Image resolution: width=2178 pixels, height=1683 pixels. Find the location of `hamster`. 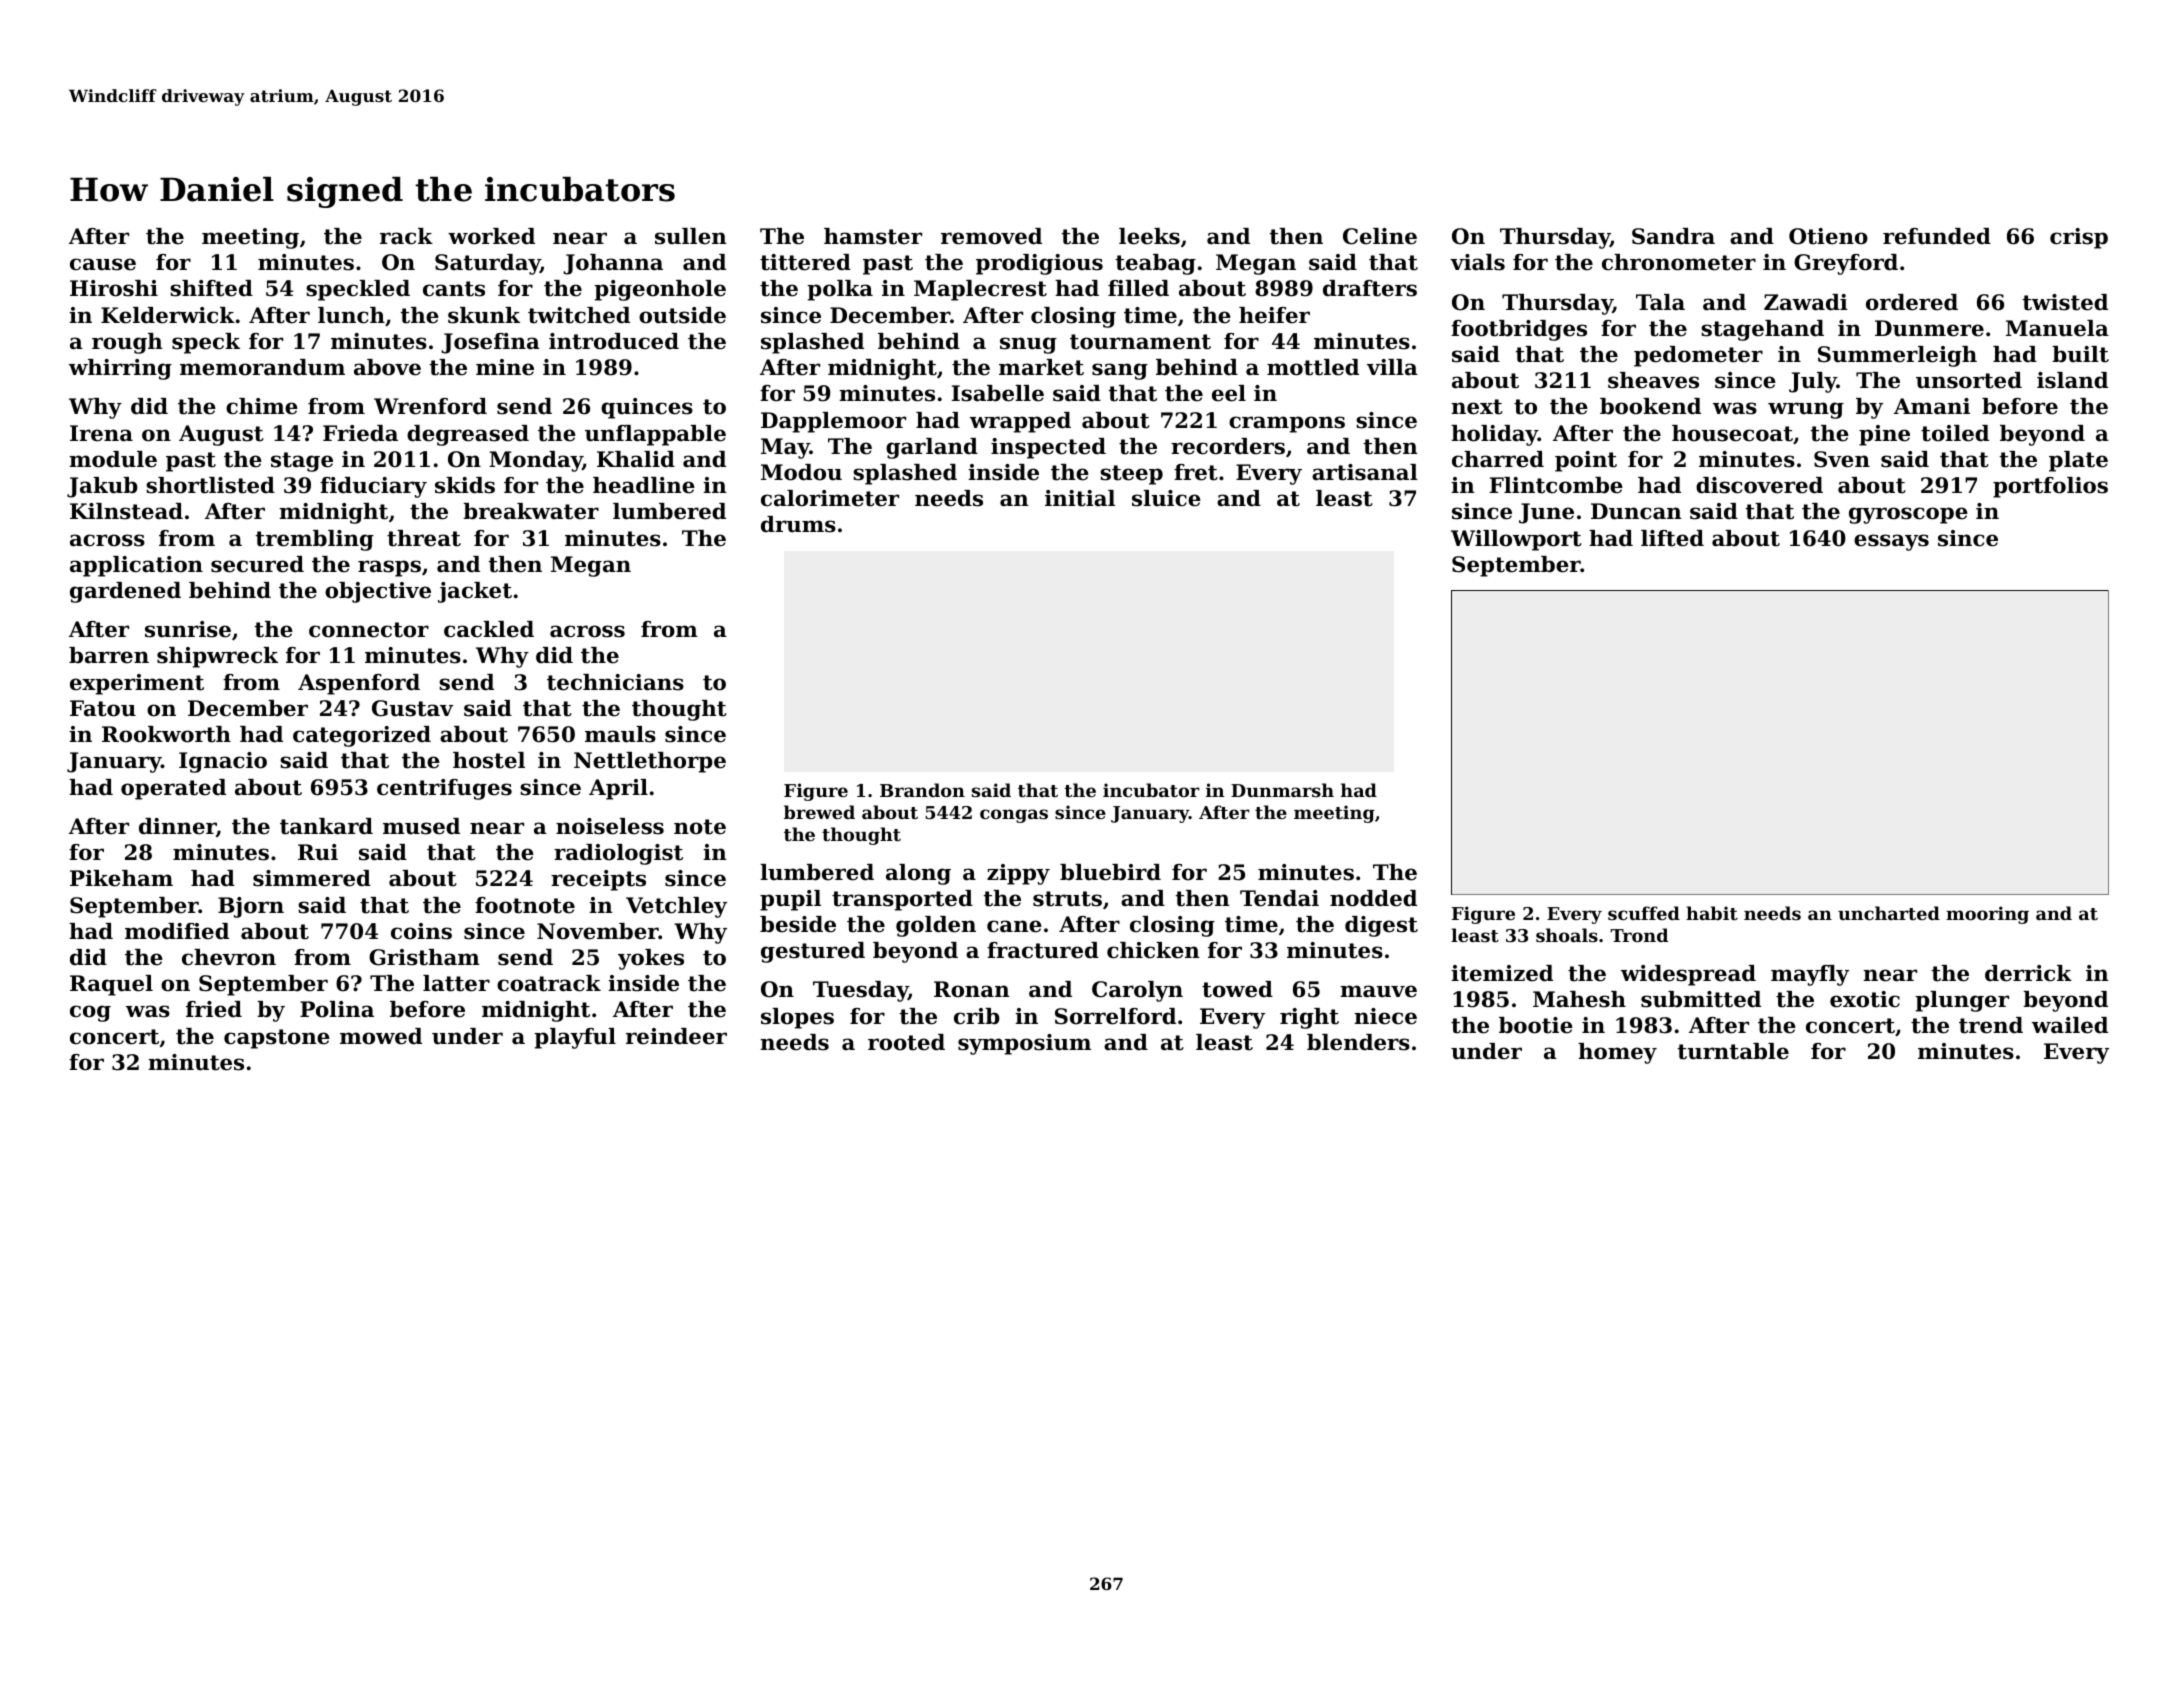

hamster is located at coordinates (873, 236).
